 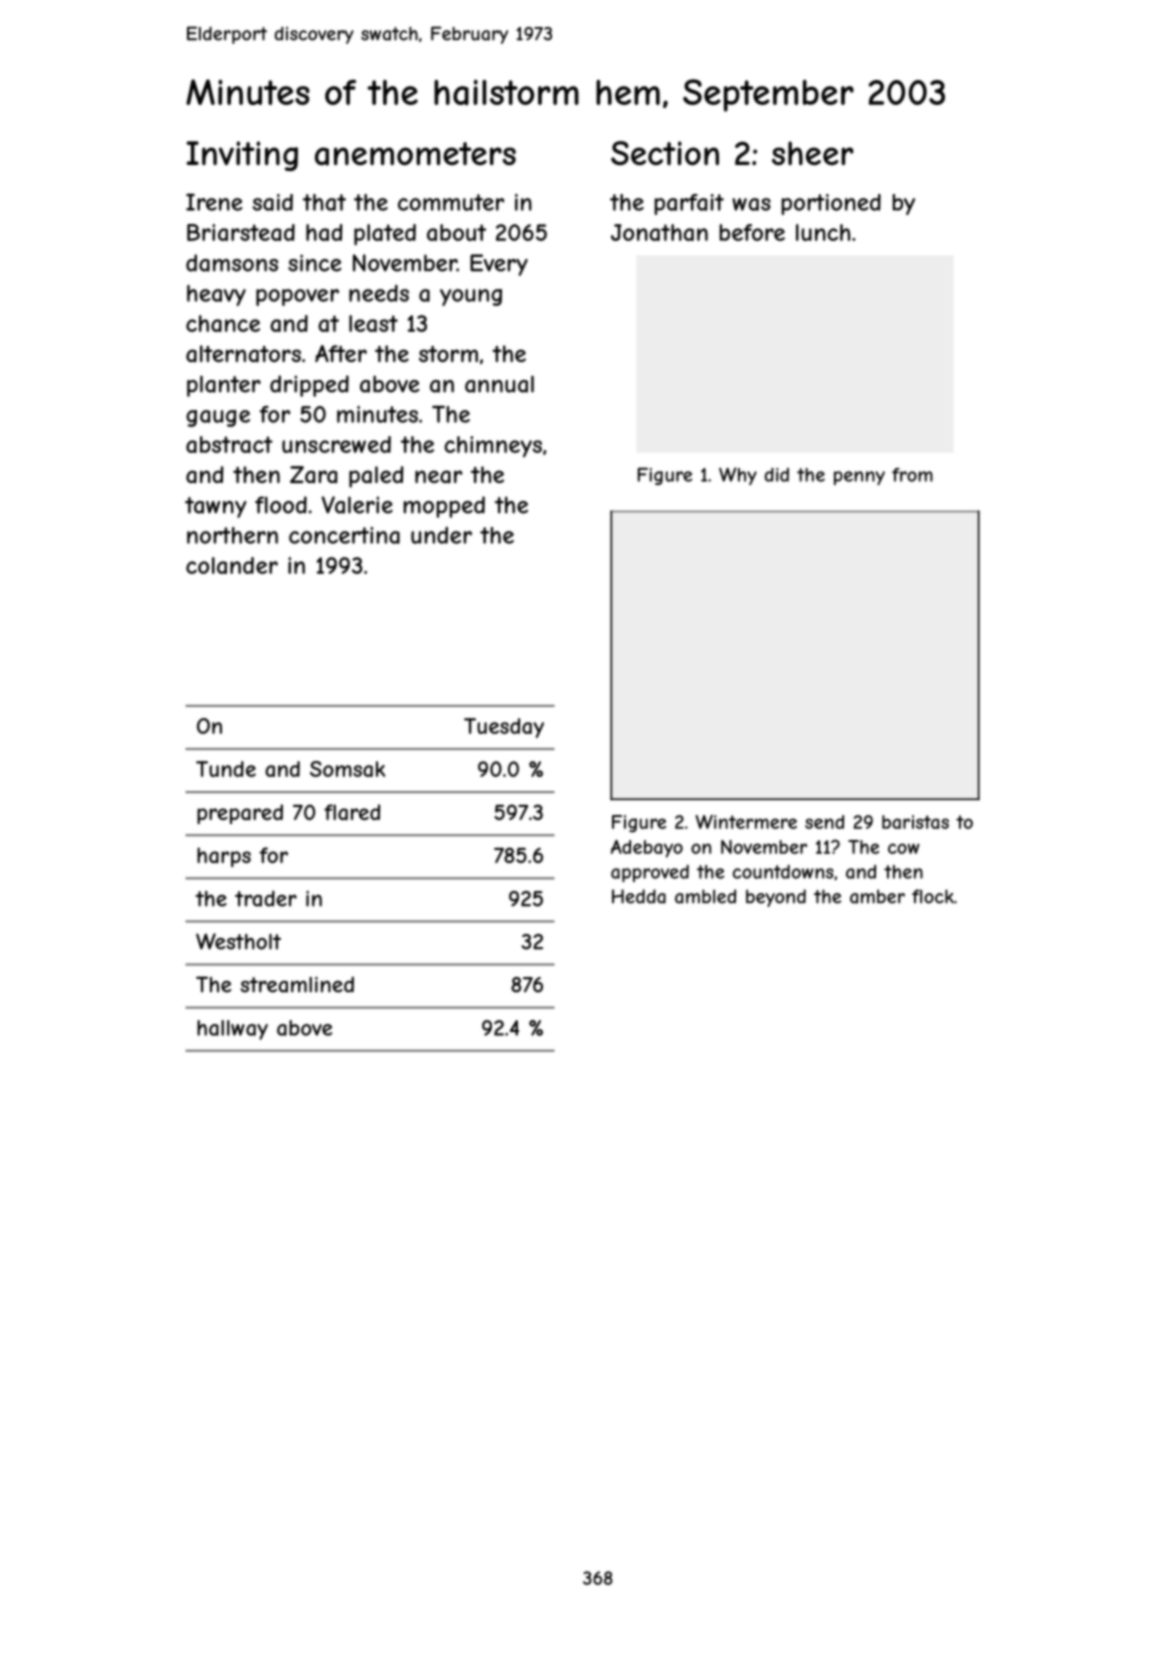 What do you see at coordinates (451, 202) in the screenshot?
I see `commuter` at bounding box center [451, 202].
